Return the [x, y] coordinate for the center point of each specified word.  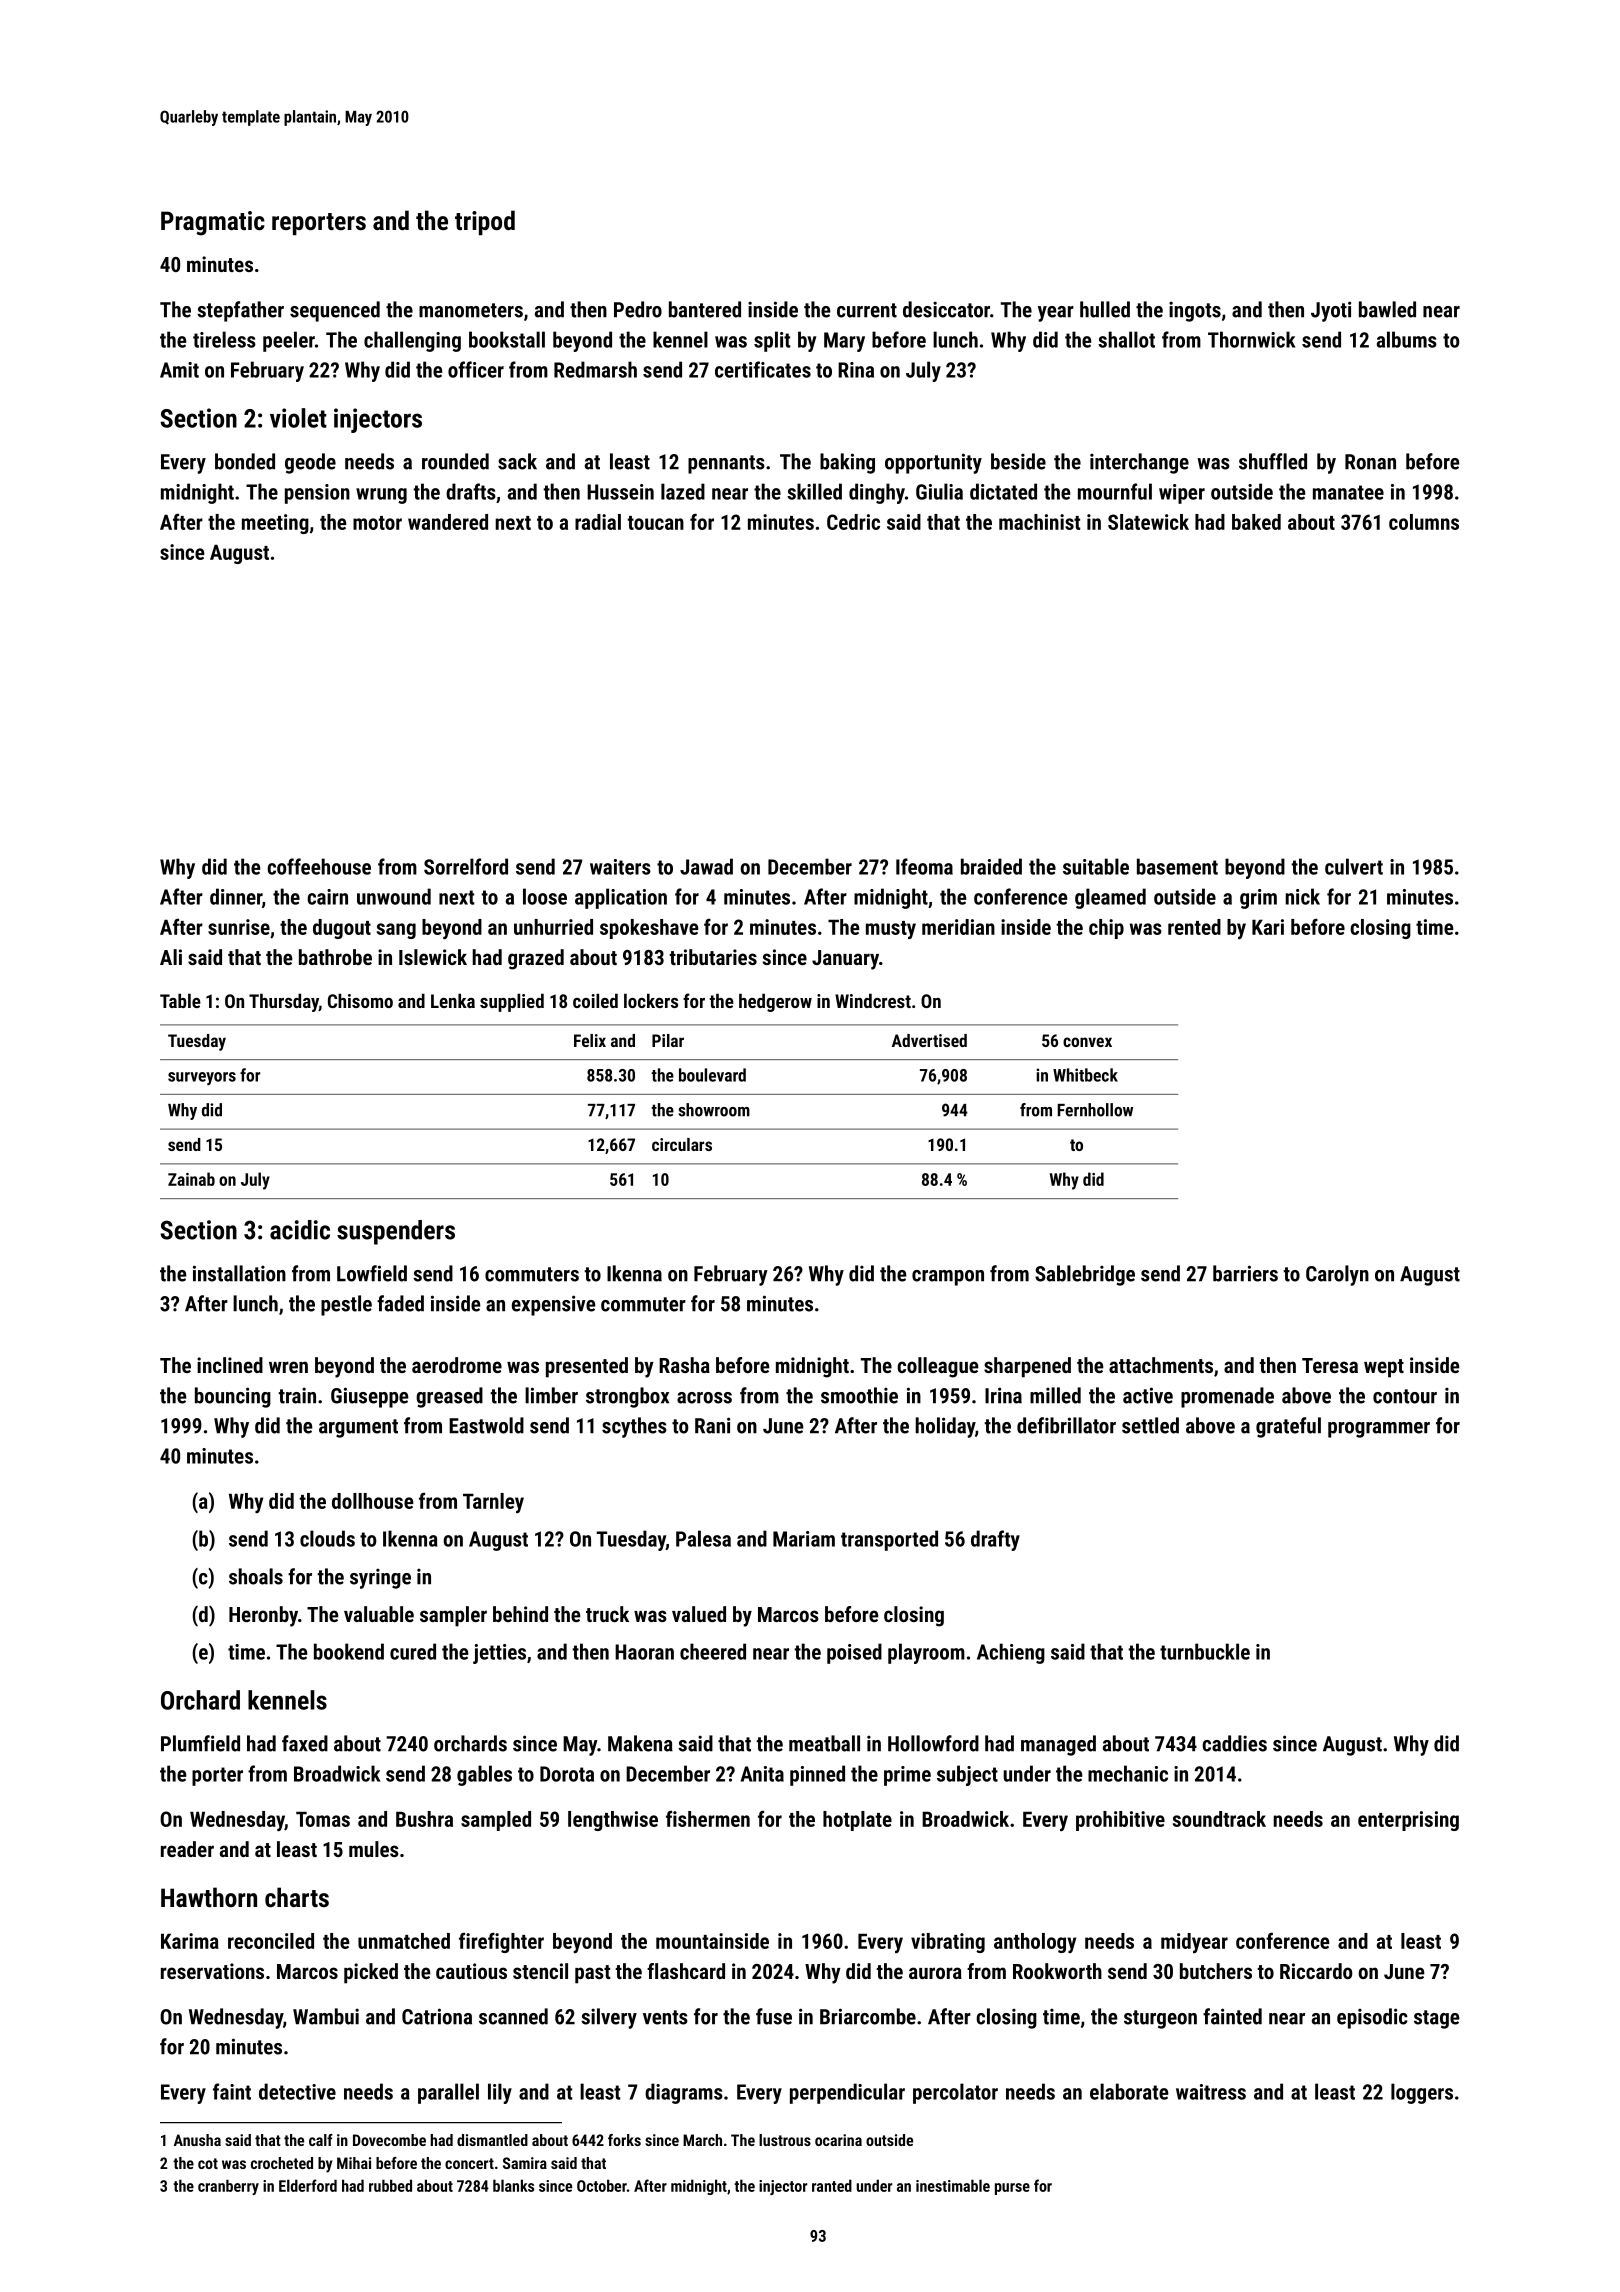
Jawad [706, 866]
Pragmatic [213, 223]
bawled [1387, 309]
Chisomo [360, 1000]
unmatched [404, 1941]
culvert [1354, 866]
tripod [485, 222]
